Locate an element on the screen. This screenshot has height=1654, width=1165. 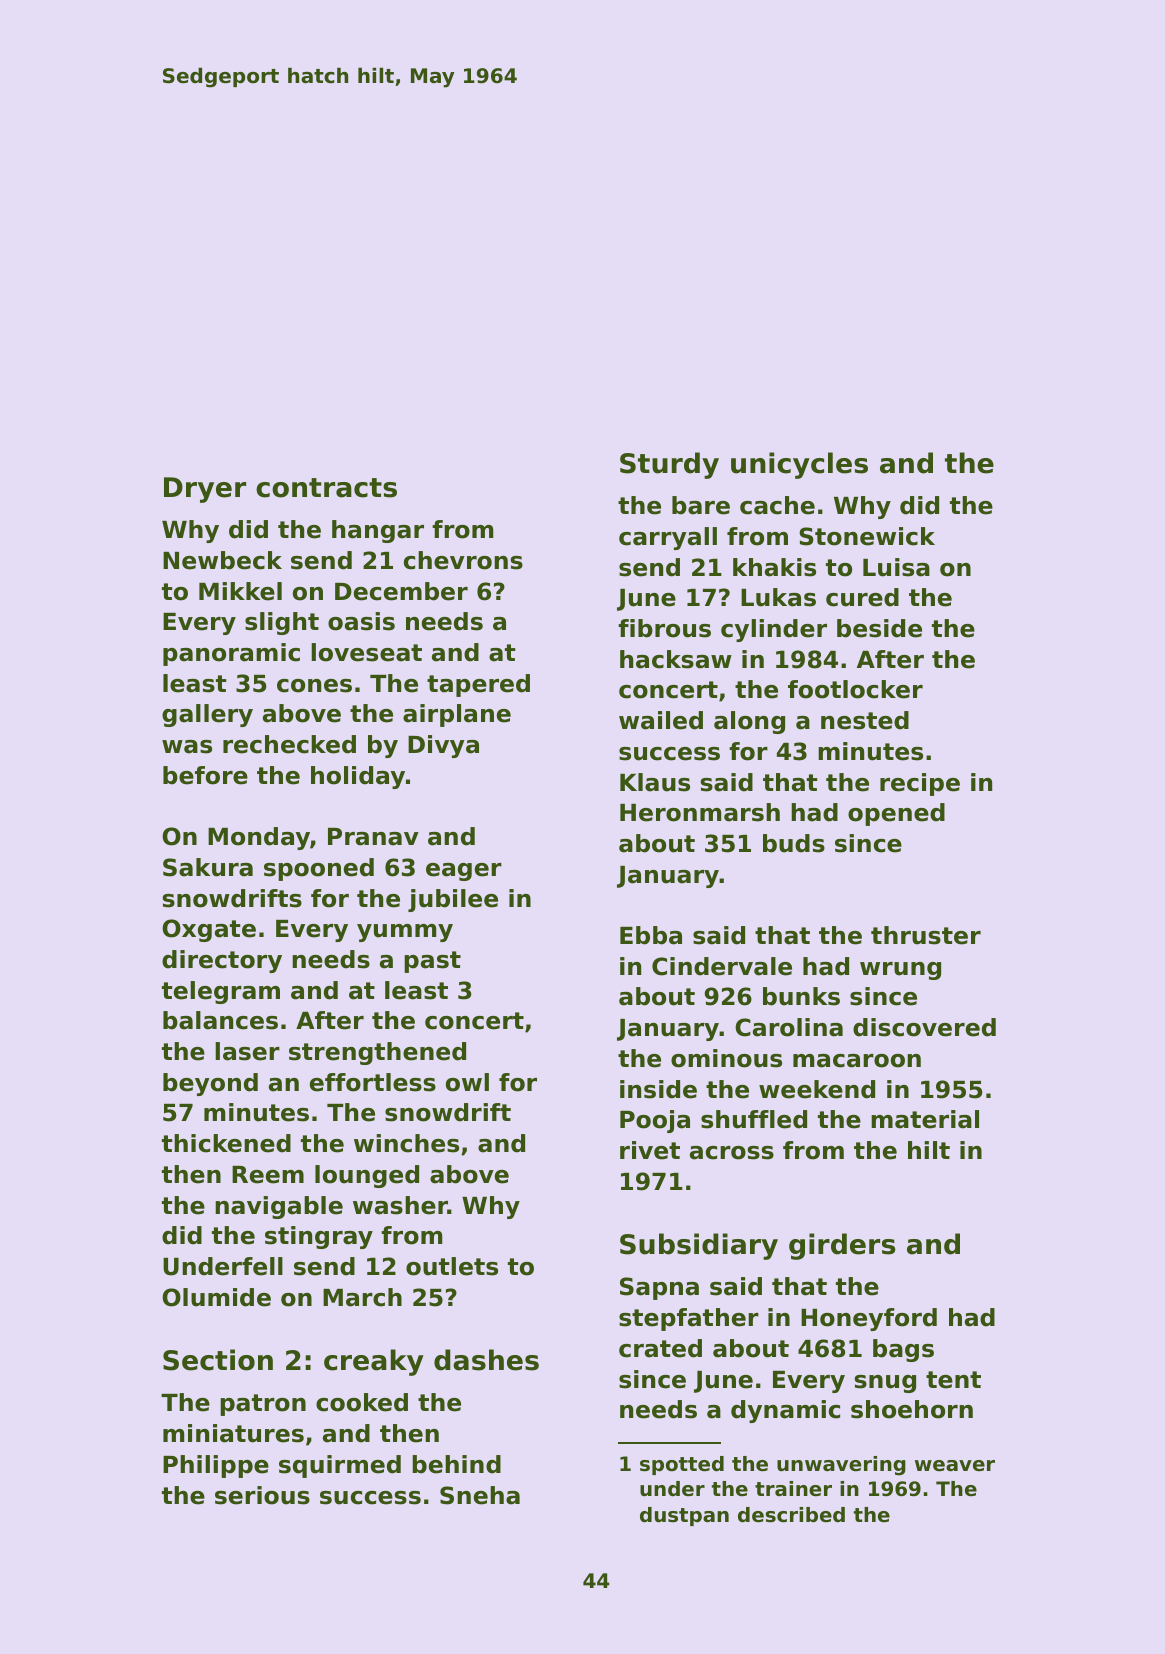
Sakura is located at coordinates (208, 867).
